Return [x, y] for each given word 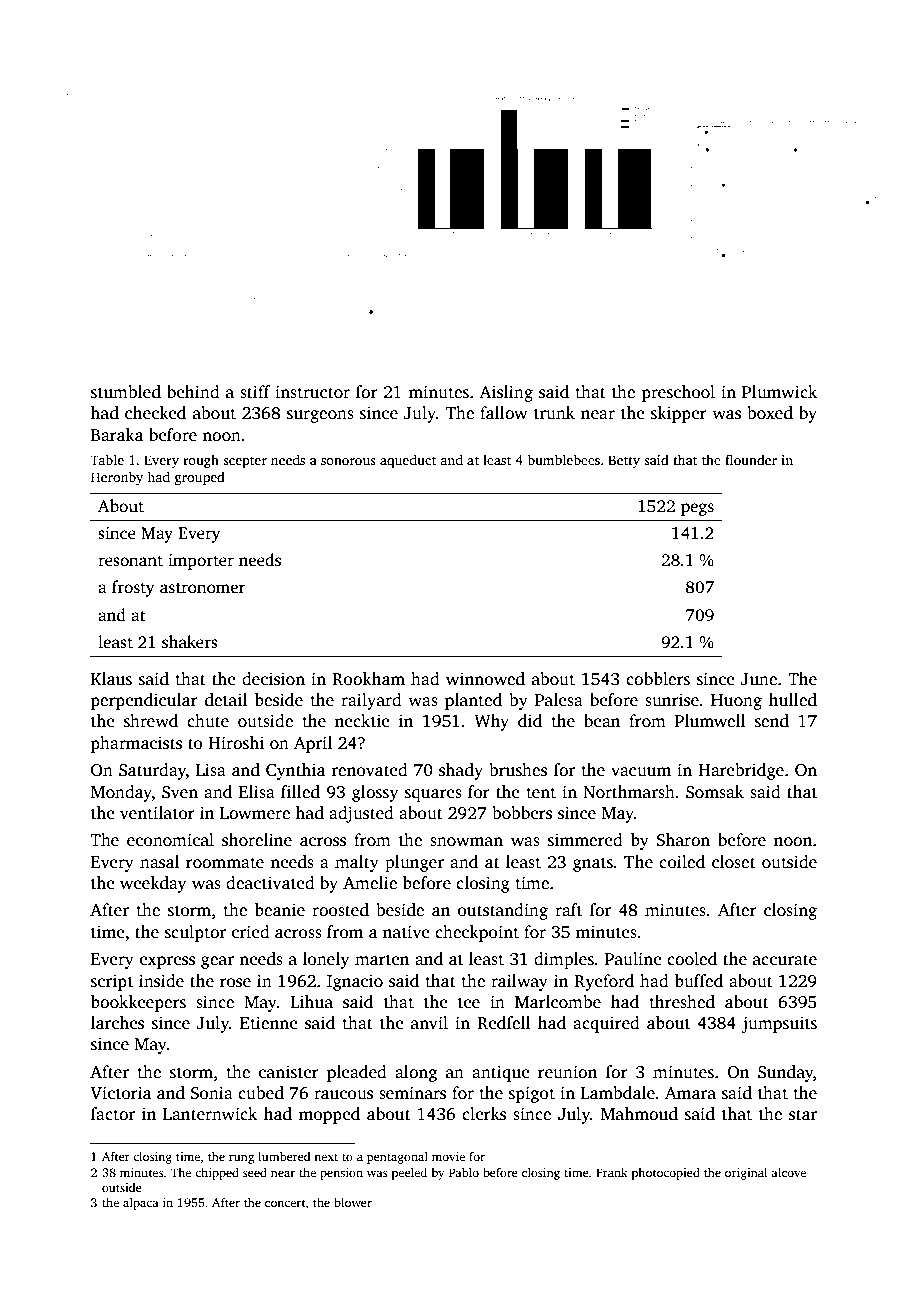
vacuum [641, 772]
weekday [153, 884]
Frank [612, 1172]
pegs [697, 509]
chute [208, 721]
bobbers [522, 813]
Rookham [368, 679]
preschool [678, 393]
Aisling [506, 393]
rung [241, 1159]
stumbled [126, 392]
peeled [409, 1174]
